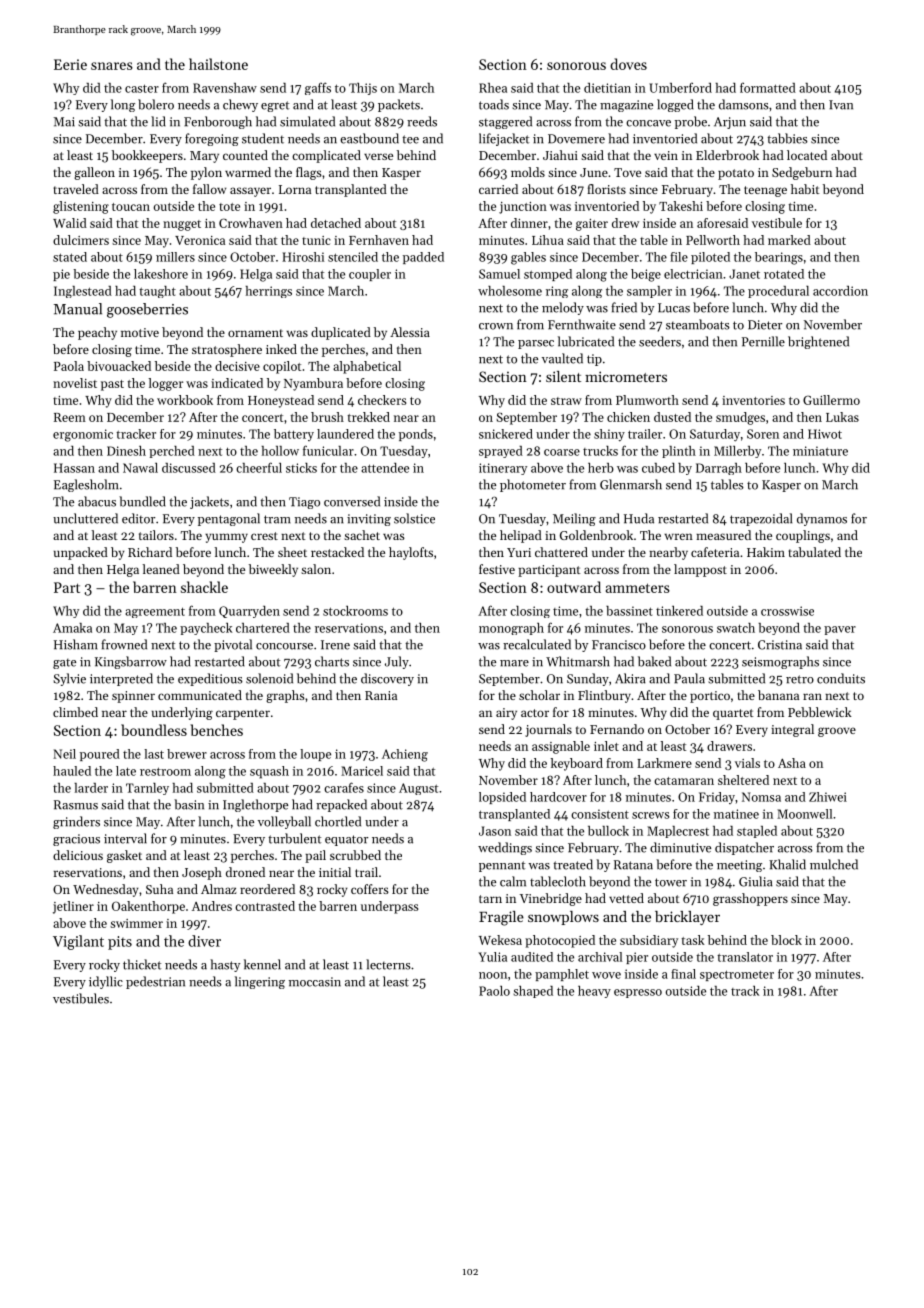 The height and width of the document is (1308, 924). I want to click on moccasin, so click(315, 982).
